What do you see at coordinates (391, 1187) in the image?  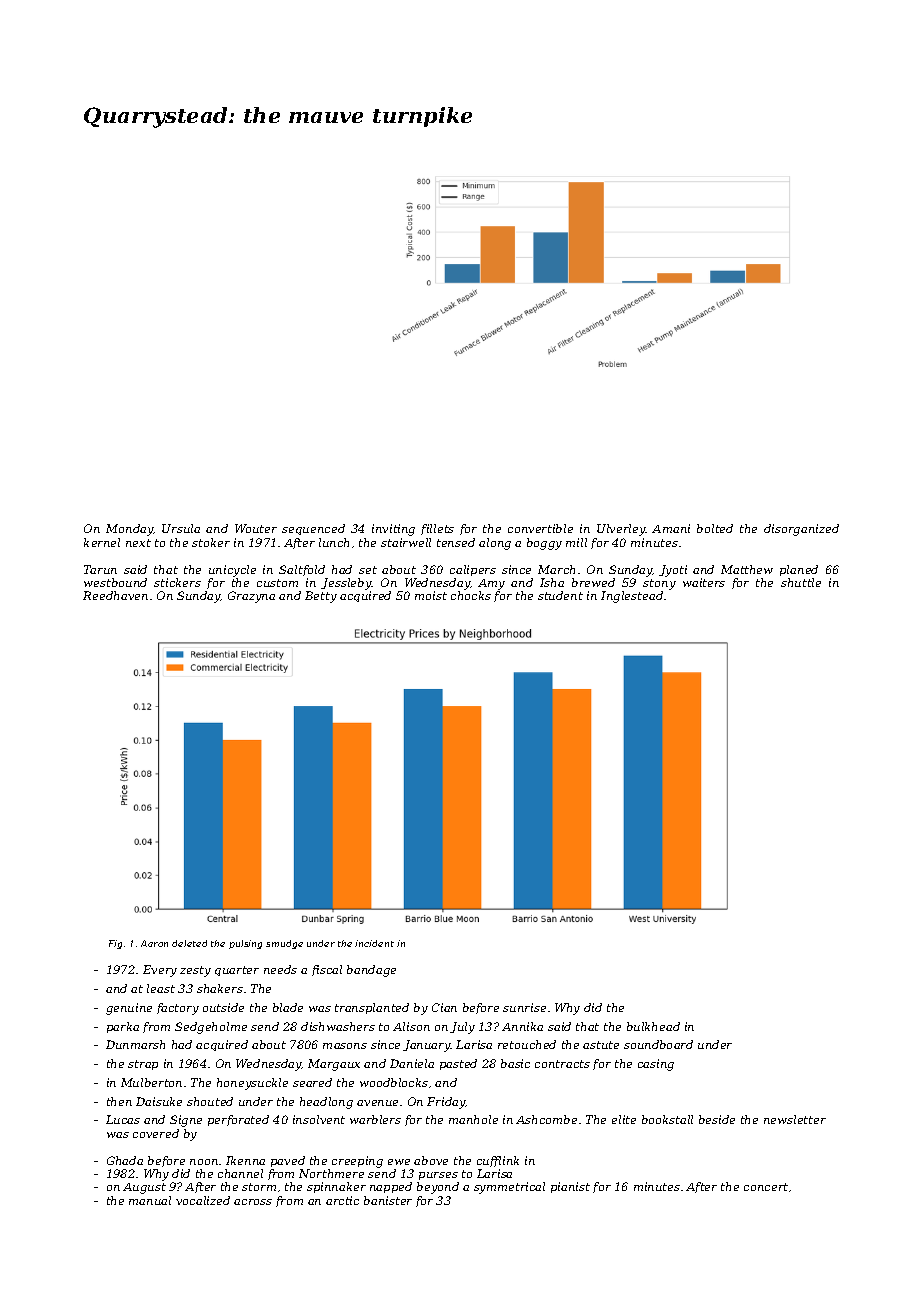 I see `napped` at bounding box center [391, 1187].
